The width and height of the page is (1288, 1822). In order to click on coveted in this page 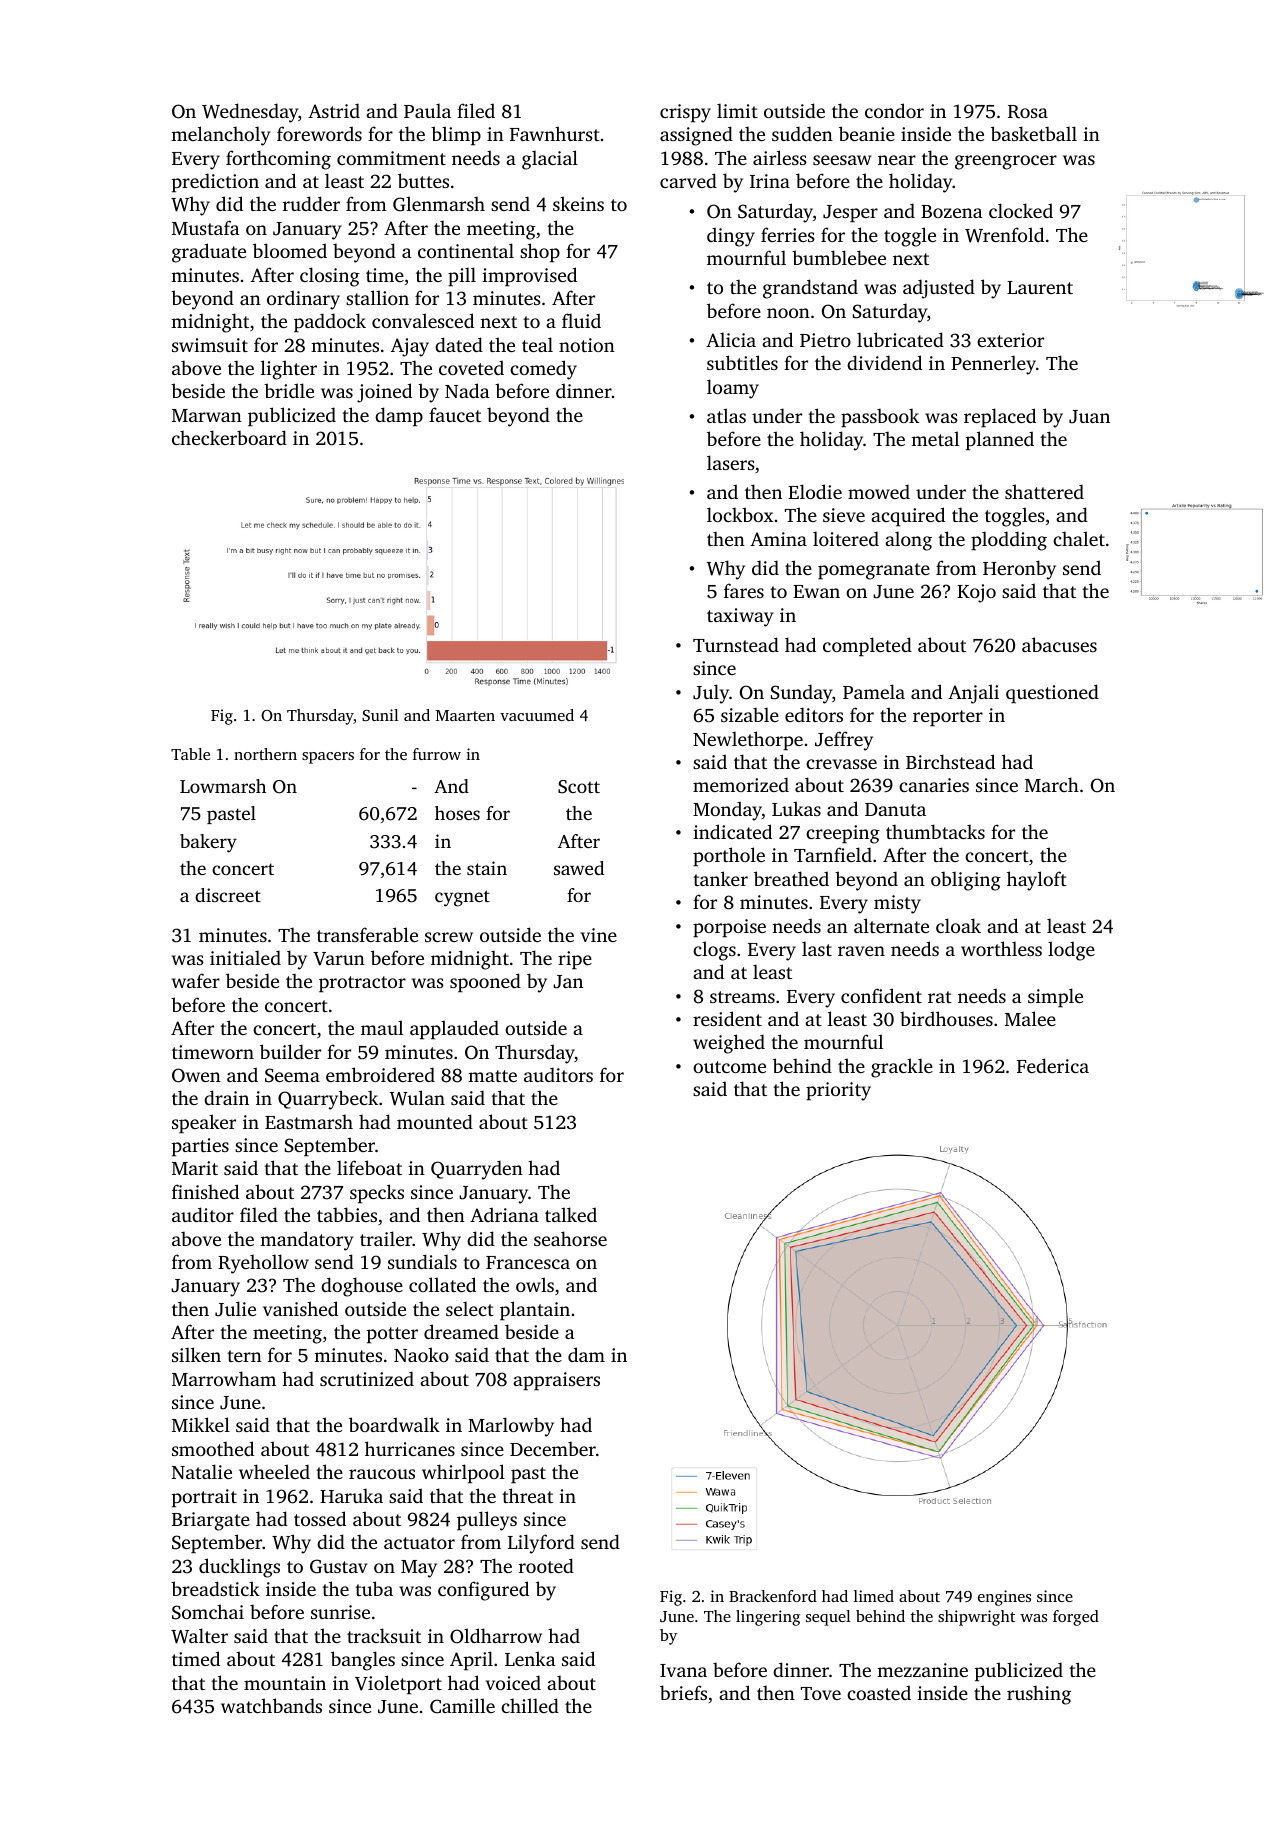, I will do `click(471, 367)`.
